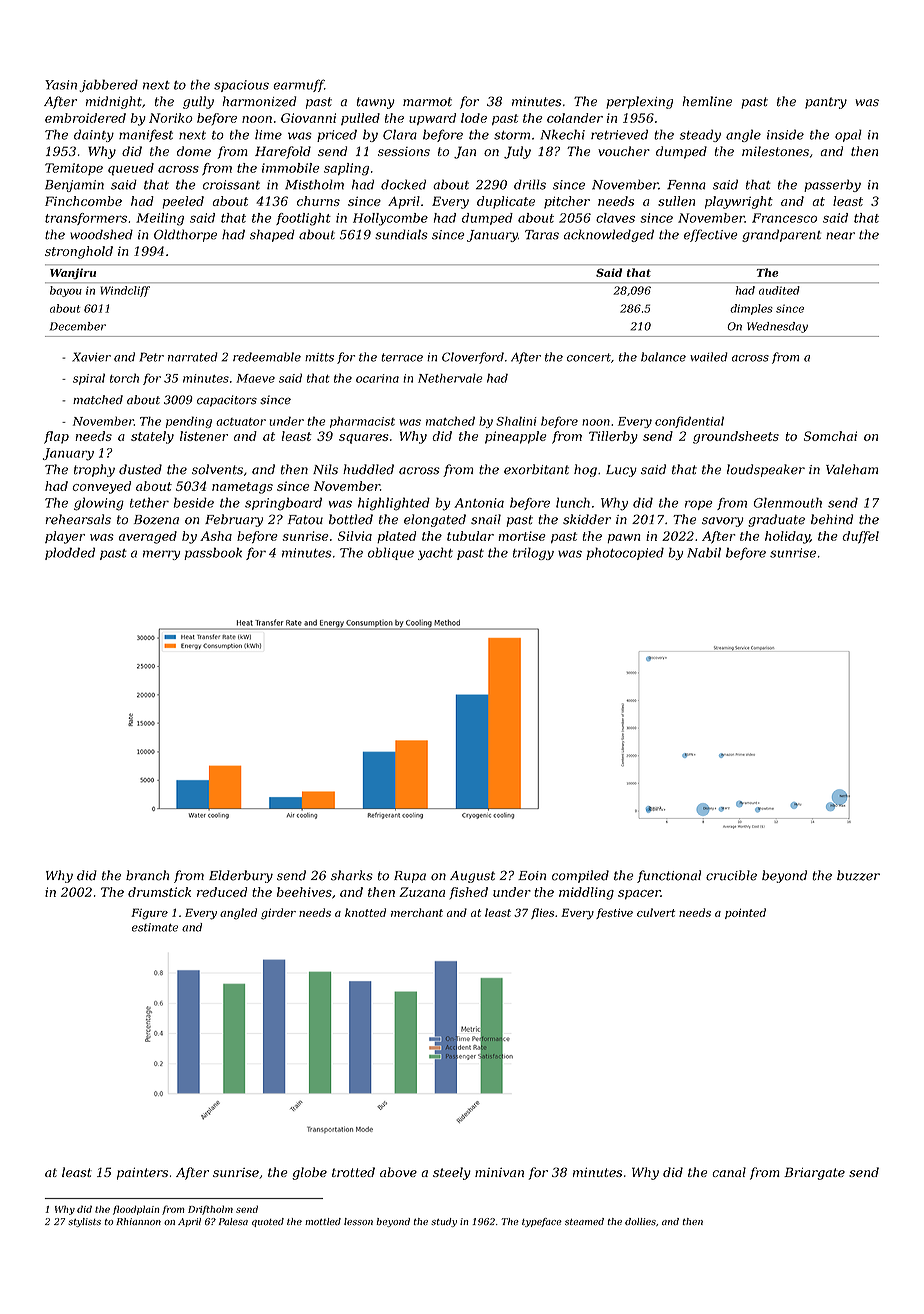 This page has height=1314, width=924. I want to click on spacious, so click(241, 86).
